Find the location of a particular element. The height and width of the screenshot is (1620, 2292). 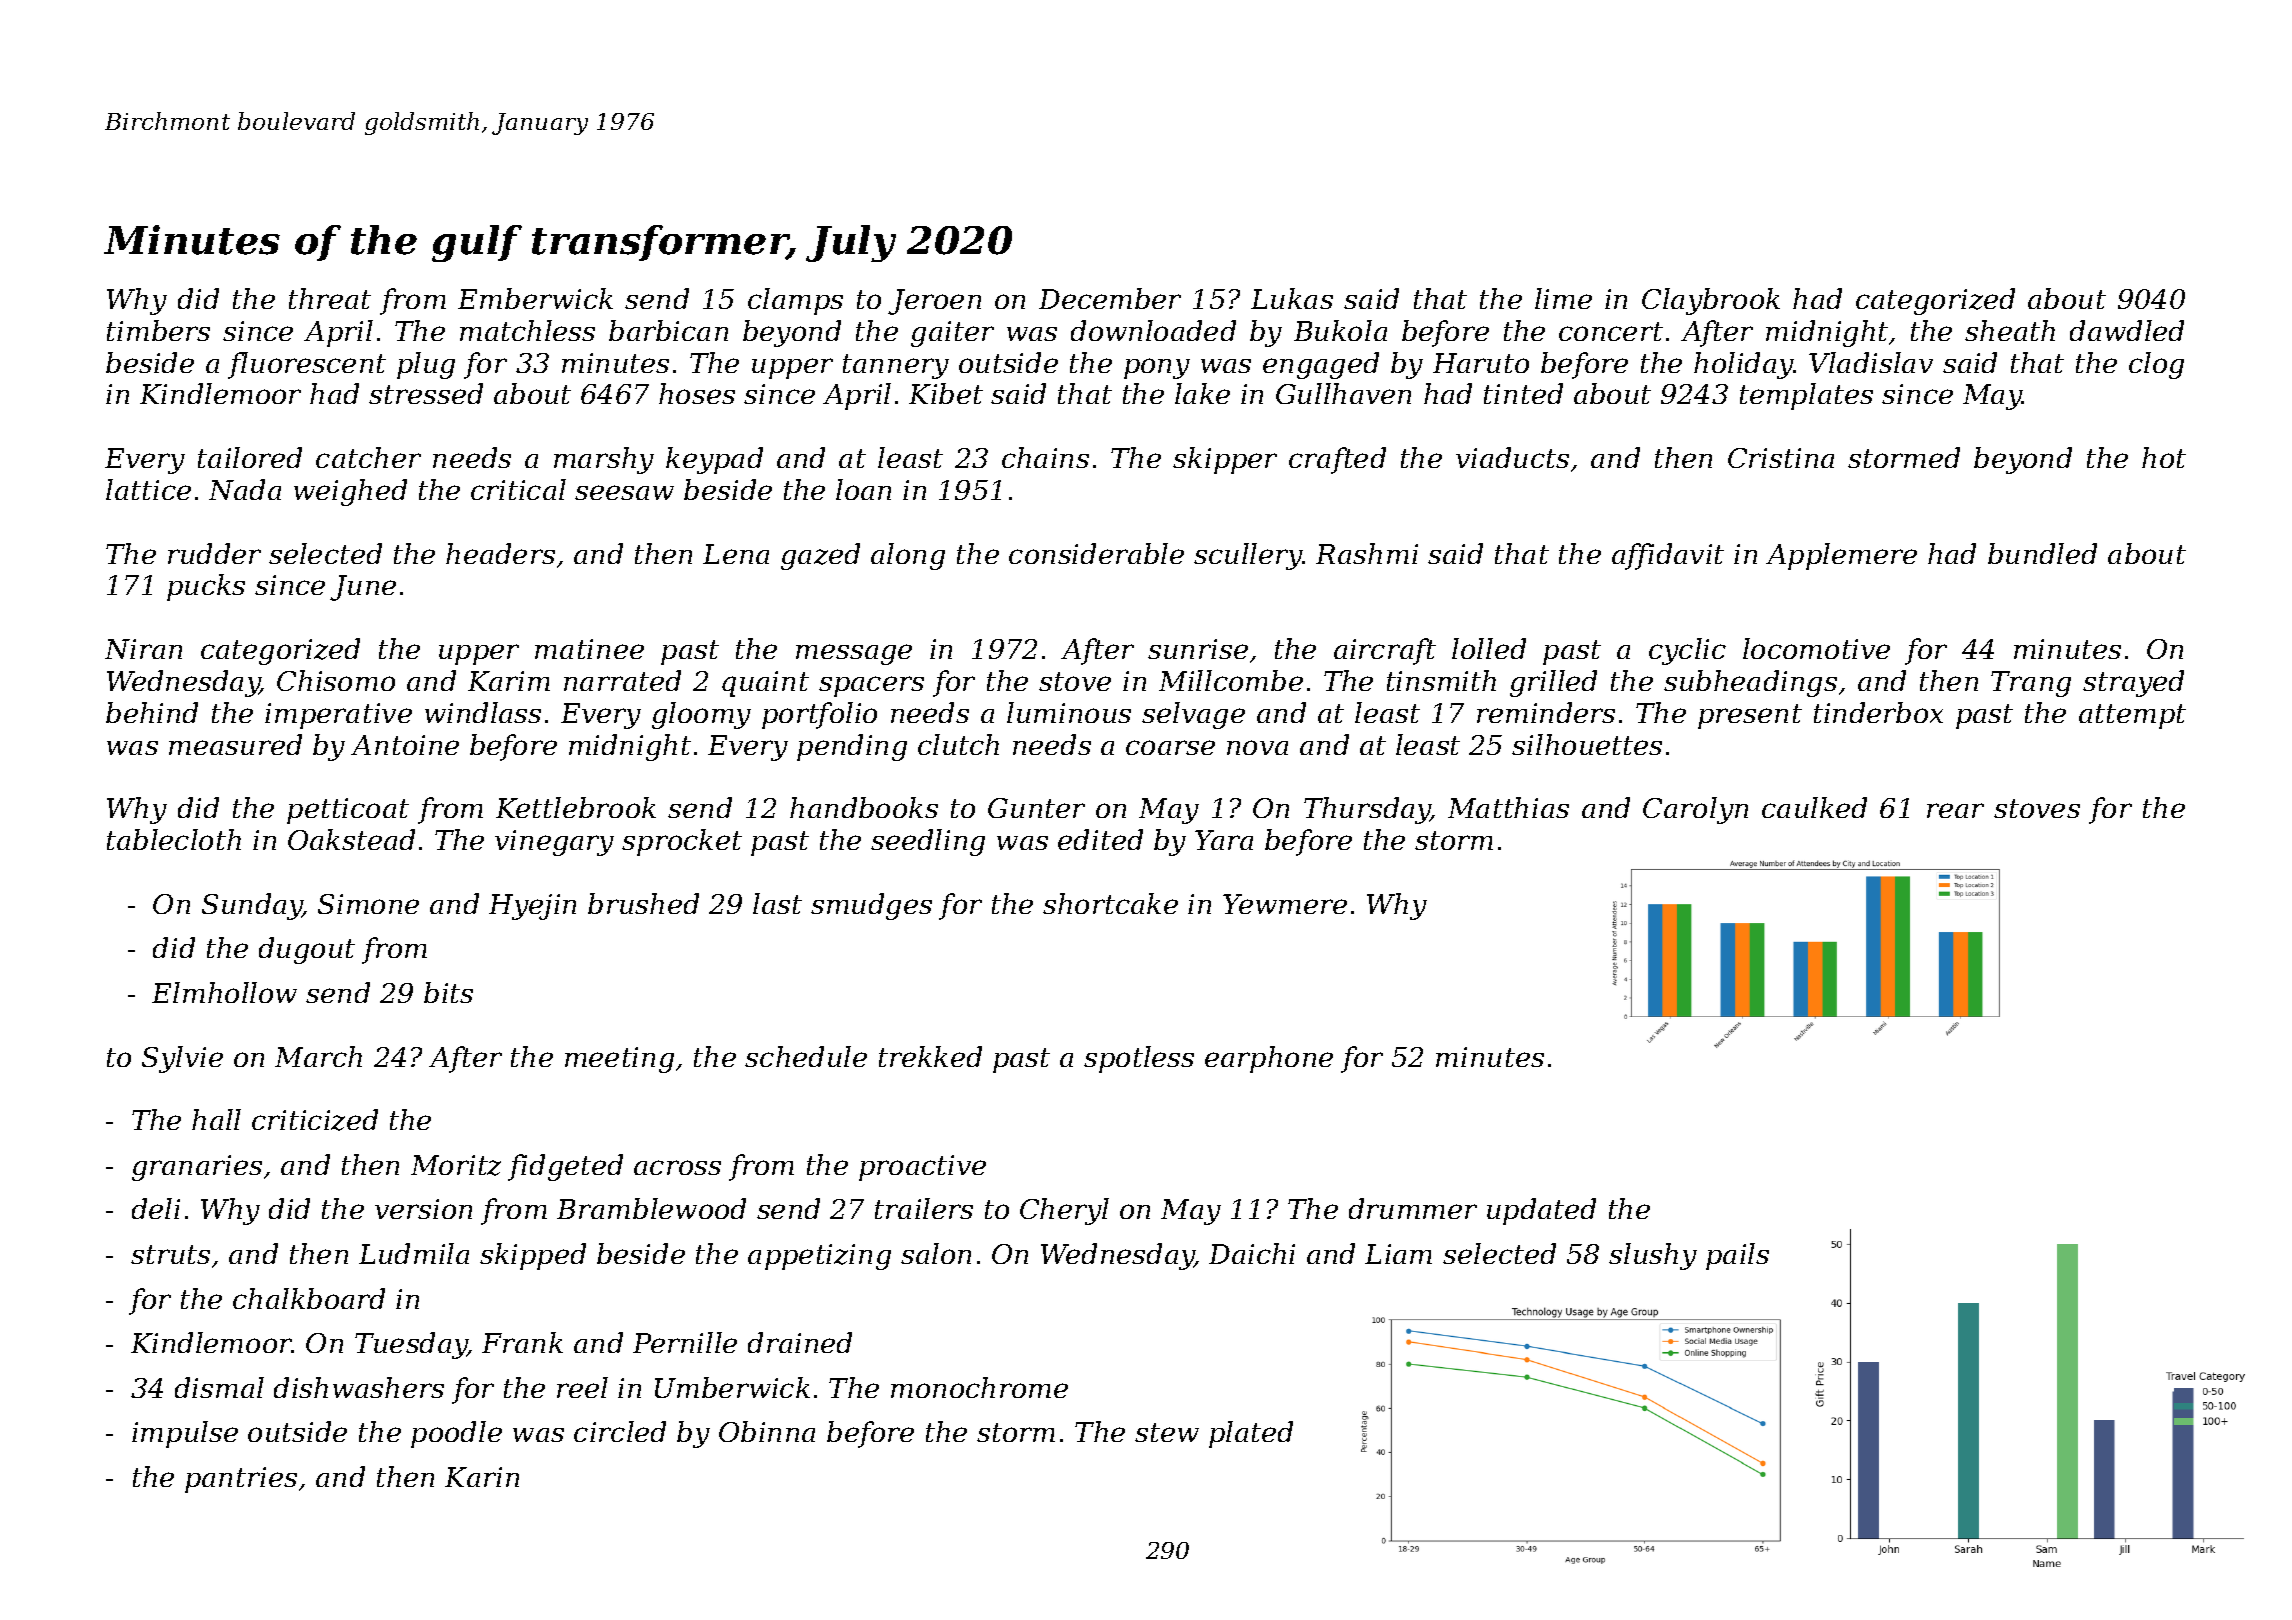

Emberwick is located at coordinates (535, 298).
